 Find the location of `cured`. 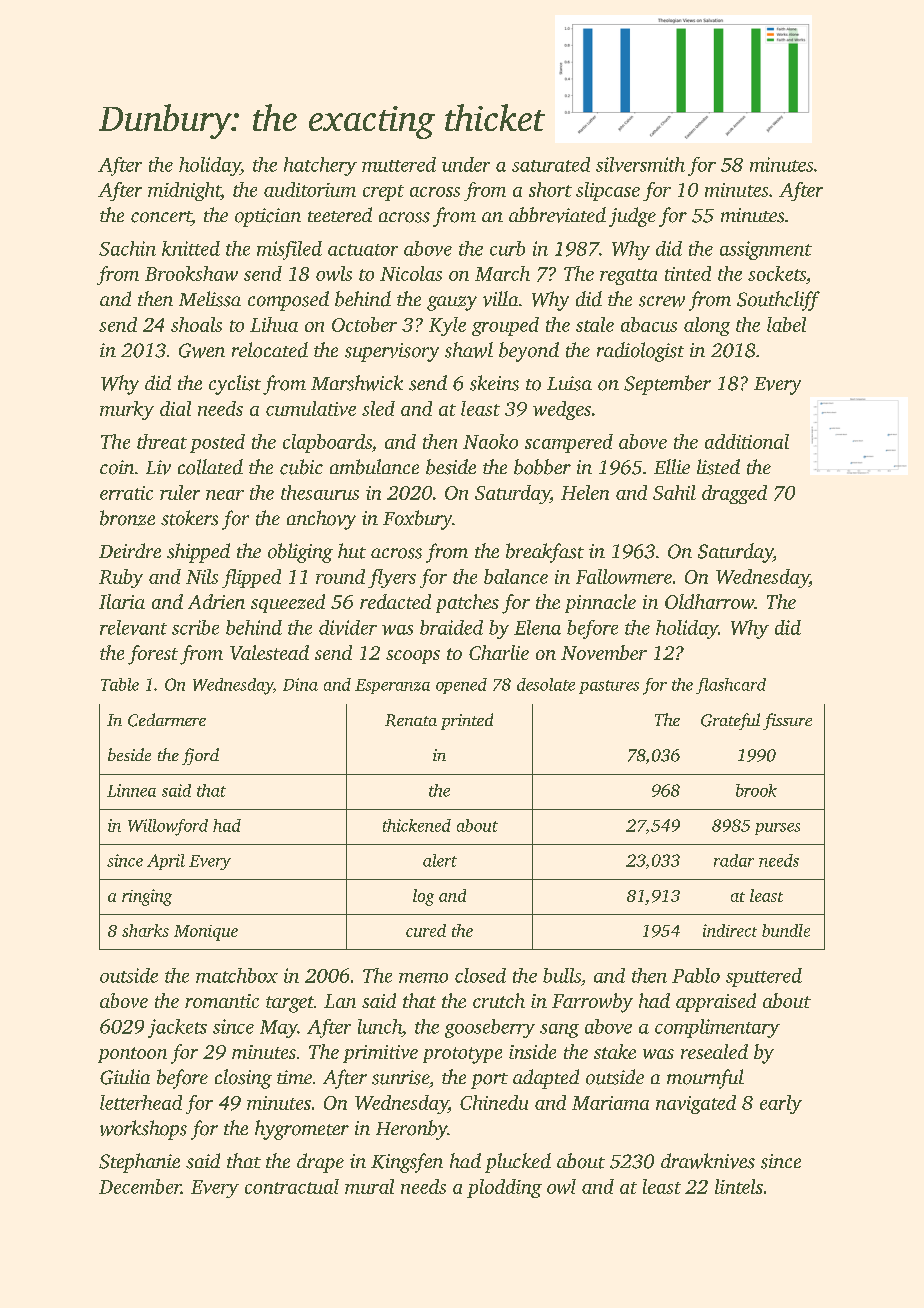

cured is located at coordinates (426, 930).
